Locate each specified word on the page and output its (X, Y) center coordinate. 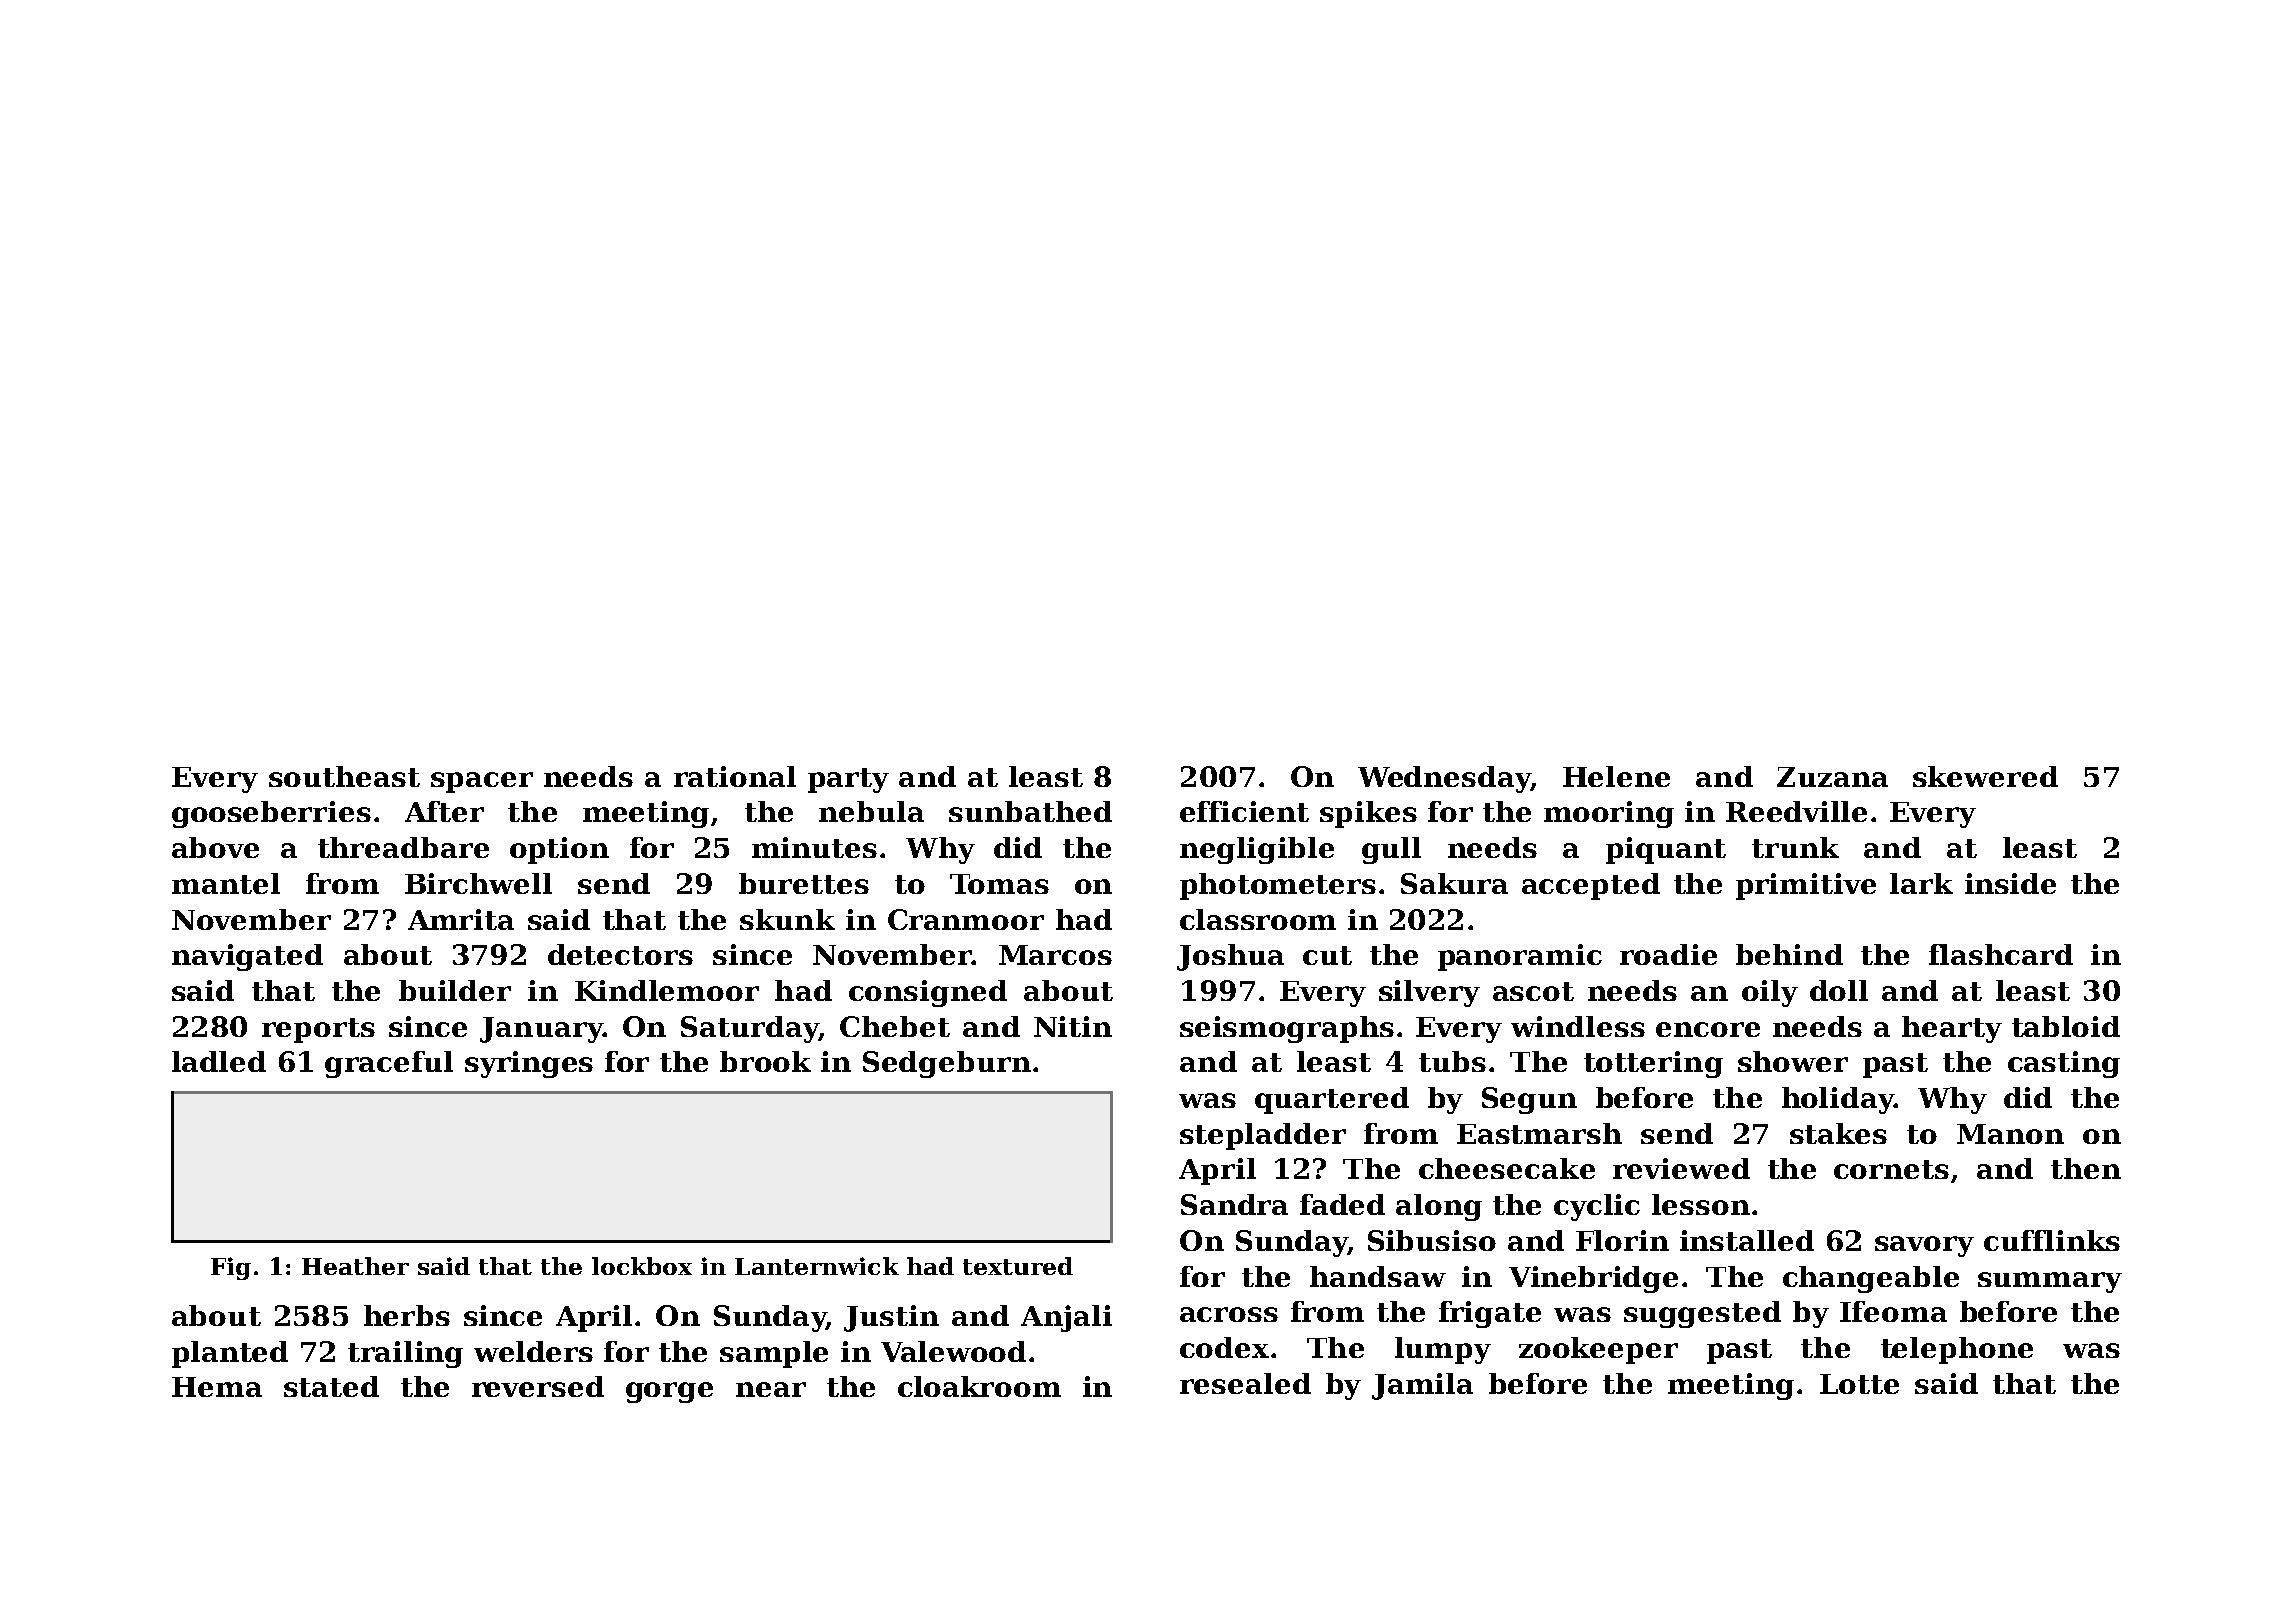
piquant (1666, 850)
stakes (1838, 1133)
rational (735, 776)
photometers (1278, 886)
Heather (355, 1266)
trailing (405, 1354)
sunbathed (1030, 811)
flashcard (2001, 954)
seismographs (1287, 1029)
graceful (389, 1064)
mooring (1609, 814)
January (541, 1030)
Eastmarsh (1539, 1133)
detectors (620, 954)
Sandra (1234, 1204)
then (2086, 1168)
